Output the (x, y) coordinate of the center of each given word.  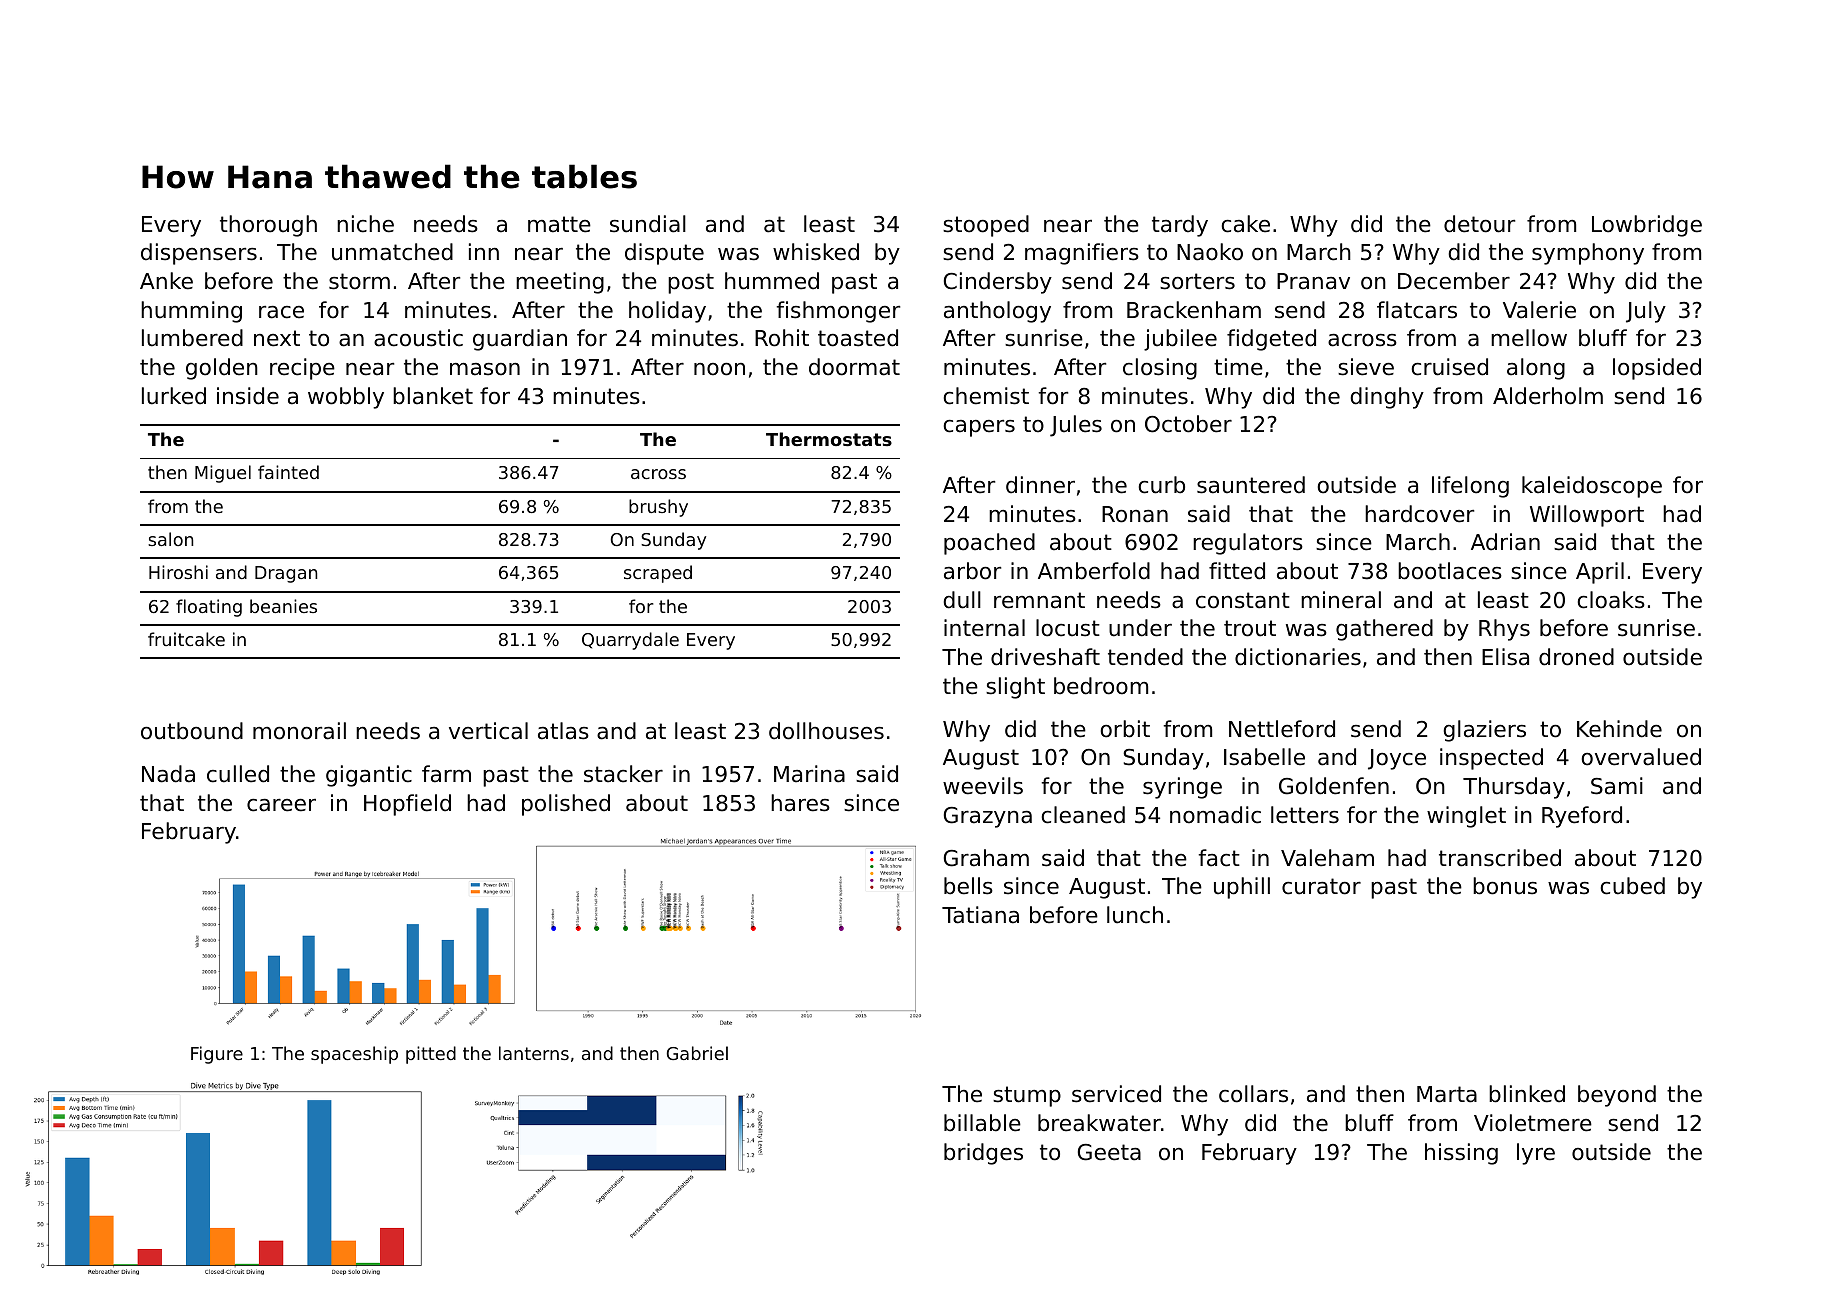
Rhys (1504, 630)
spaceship (354, 1055)
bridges (983, 1154)
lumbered (192, 338)
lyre (1536, 1154)
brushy (658, 508)
